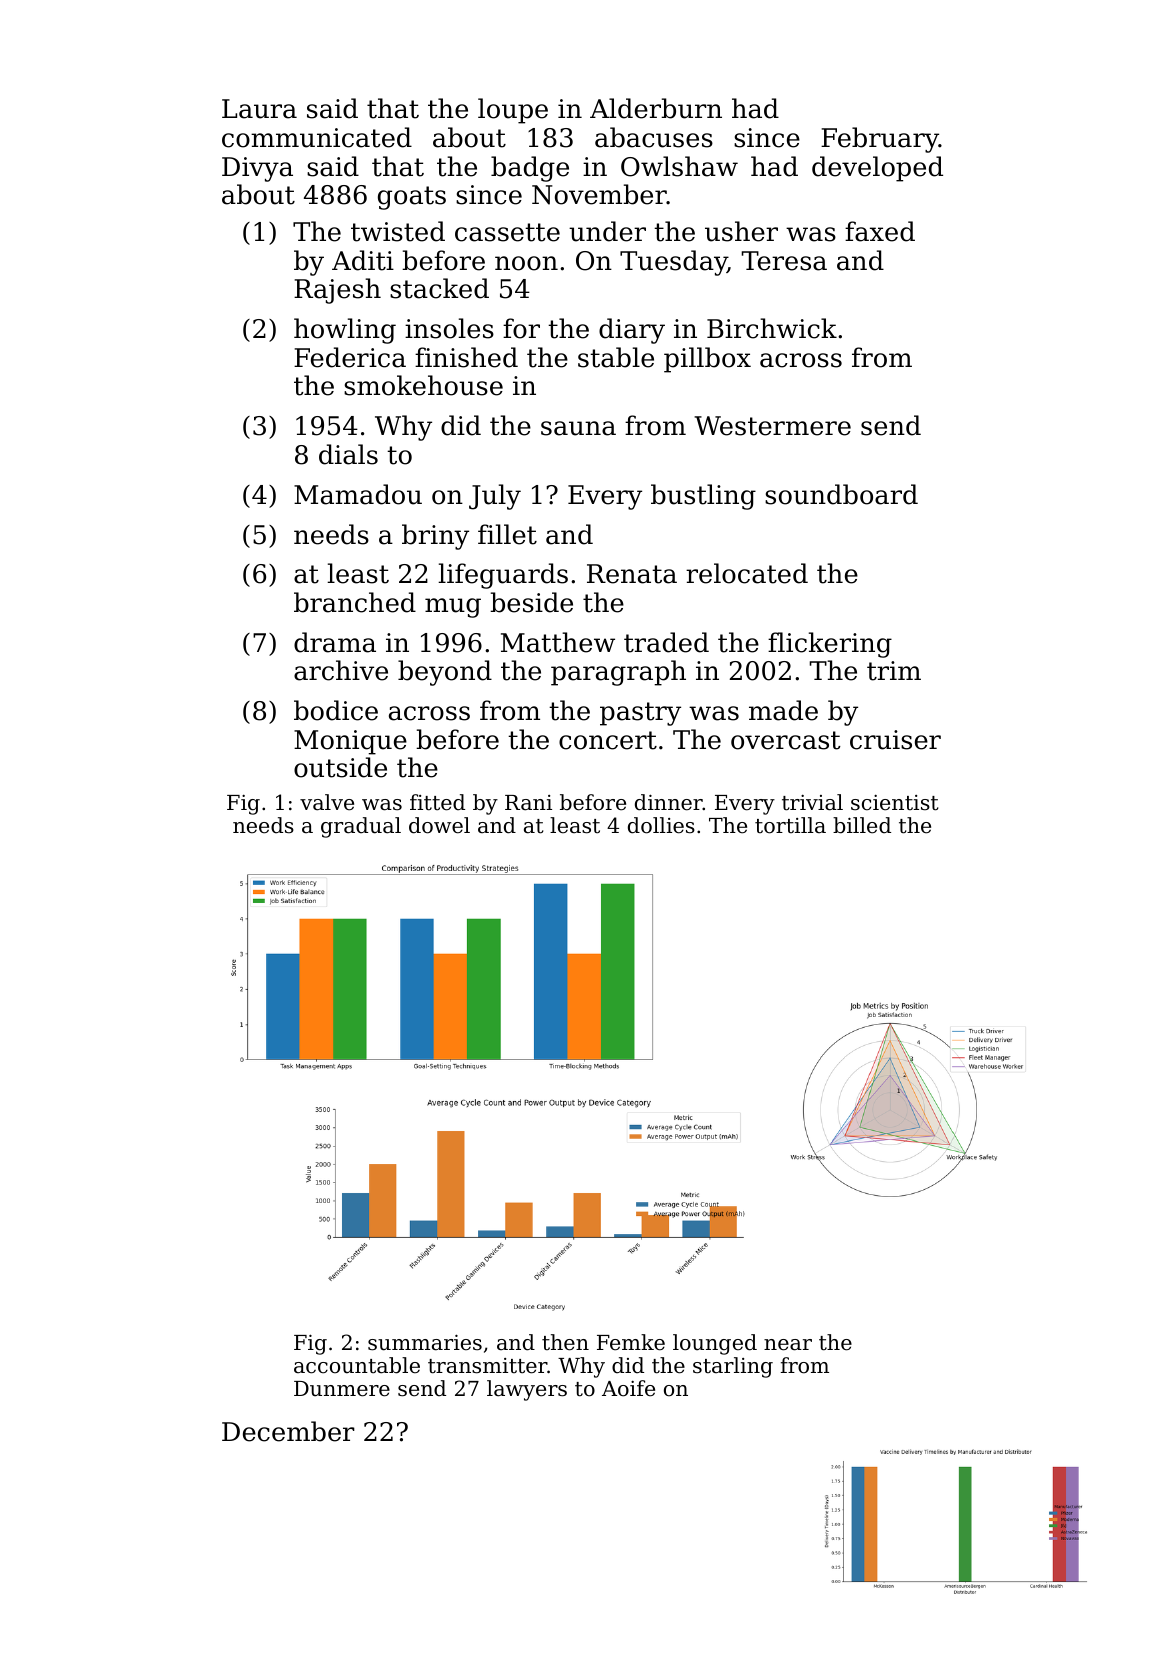 This document has height=1654, width=1165. I want to click on soundboard, so click(841, 494).
